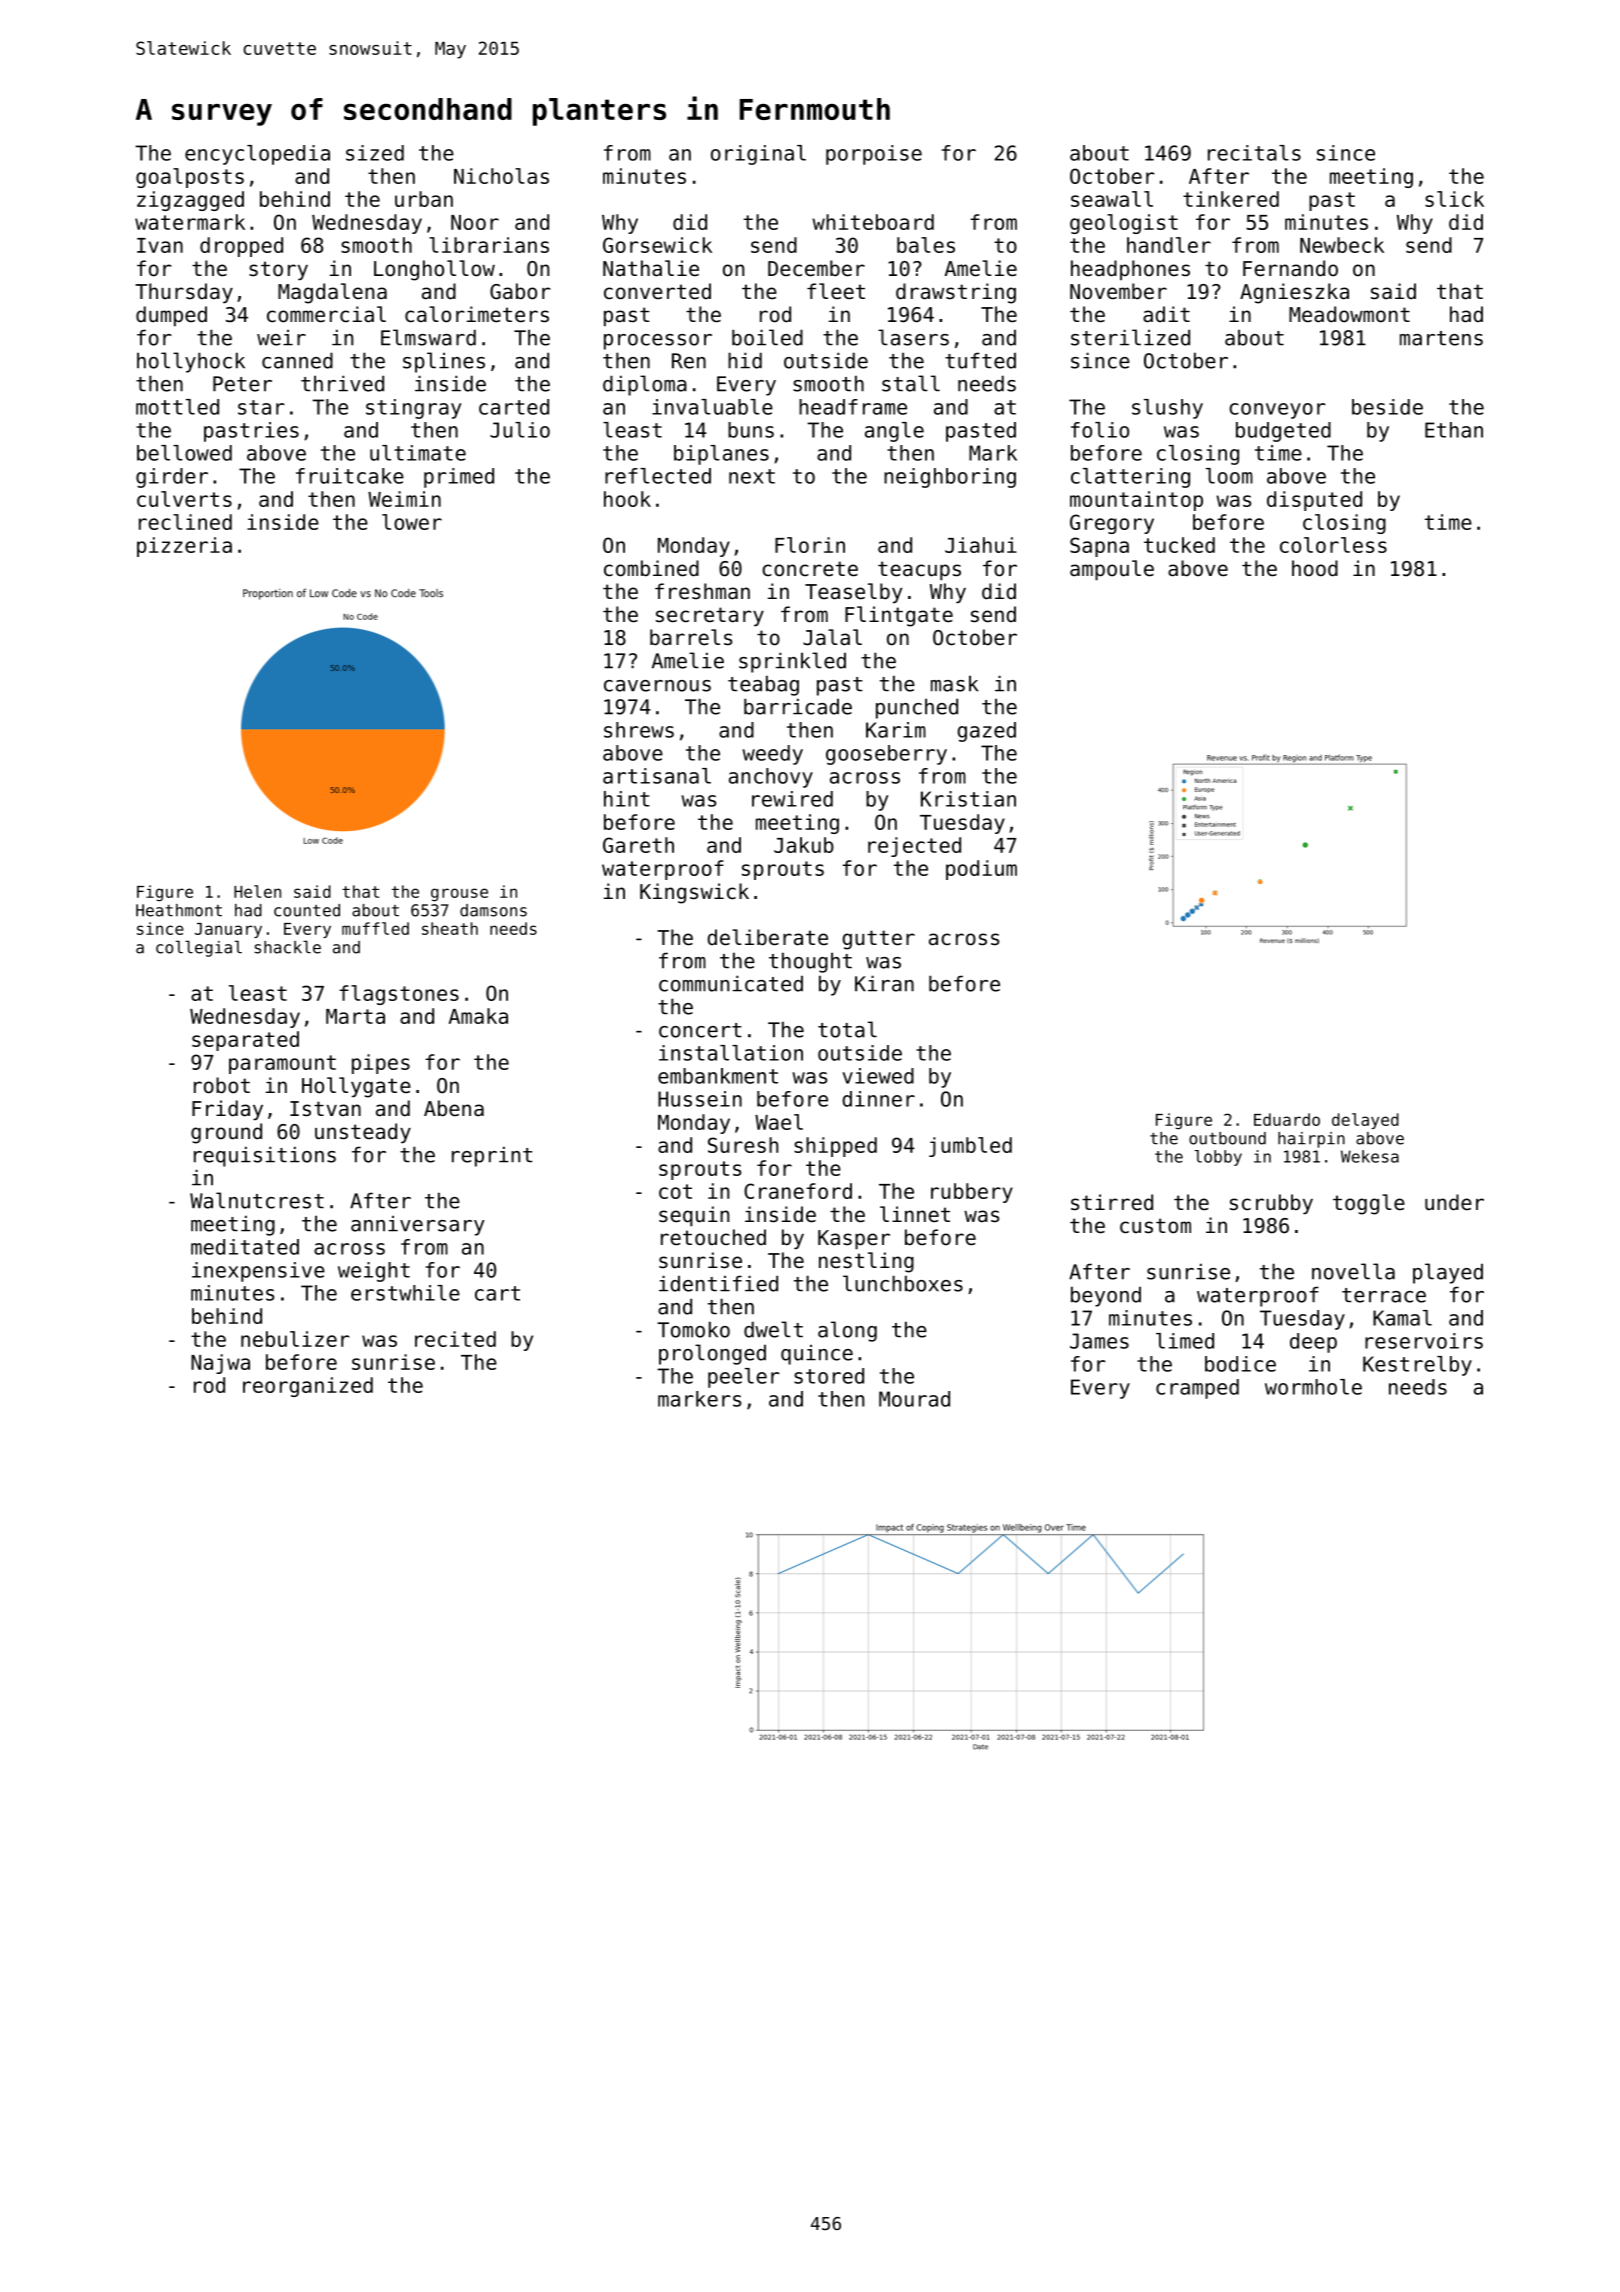 The height and width of the screenshot is (2292, 1620). What do you see at coordinates (454, 1108) in the screenshot?
I see `Abena` at bounding box center [454, 1108].
